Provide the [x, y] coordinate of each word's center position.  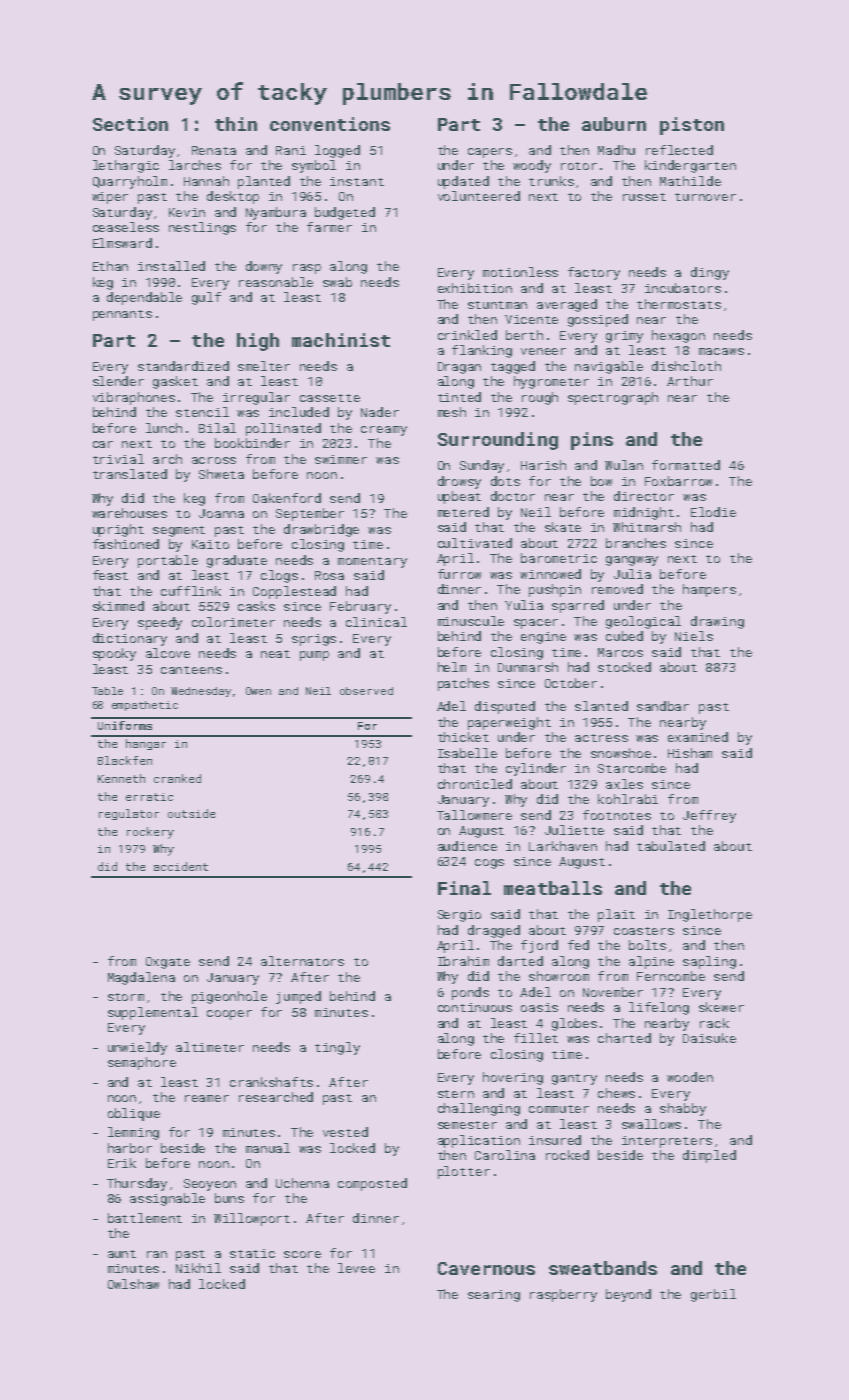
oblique [134, 1114]
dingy [710, 273]
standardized [183, 366]
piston [692, 126]
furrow [459, 574]
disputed [505, 707]
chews [616, 1093]
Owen [258, 691]
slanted [601, 706]
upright [118, 530]
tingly [337, 1048]
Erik [122, 1163]
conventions [330, 124]
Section [130, 124]
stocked [624, 667]
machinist [341, 340]
